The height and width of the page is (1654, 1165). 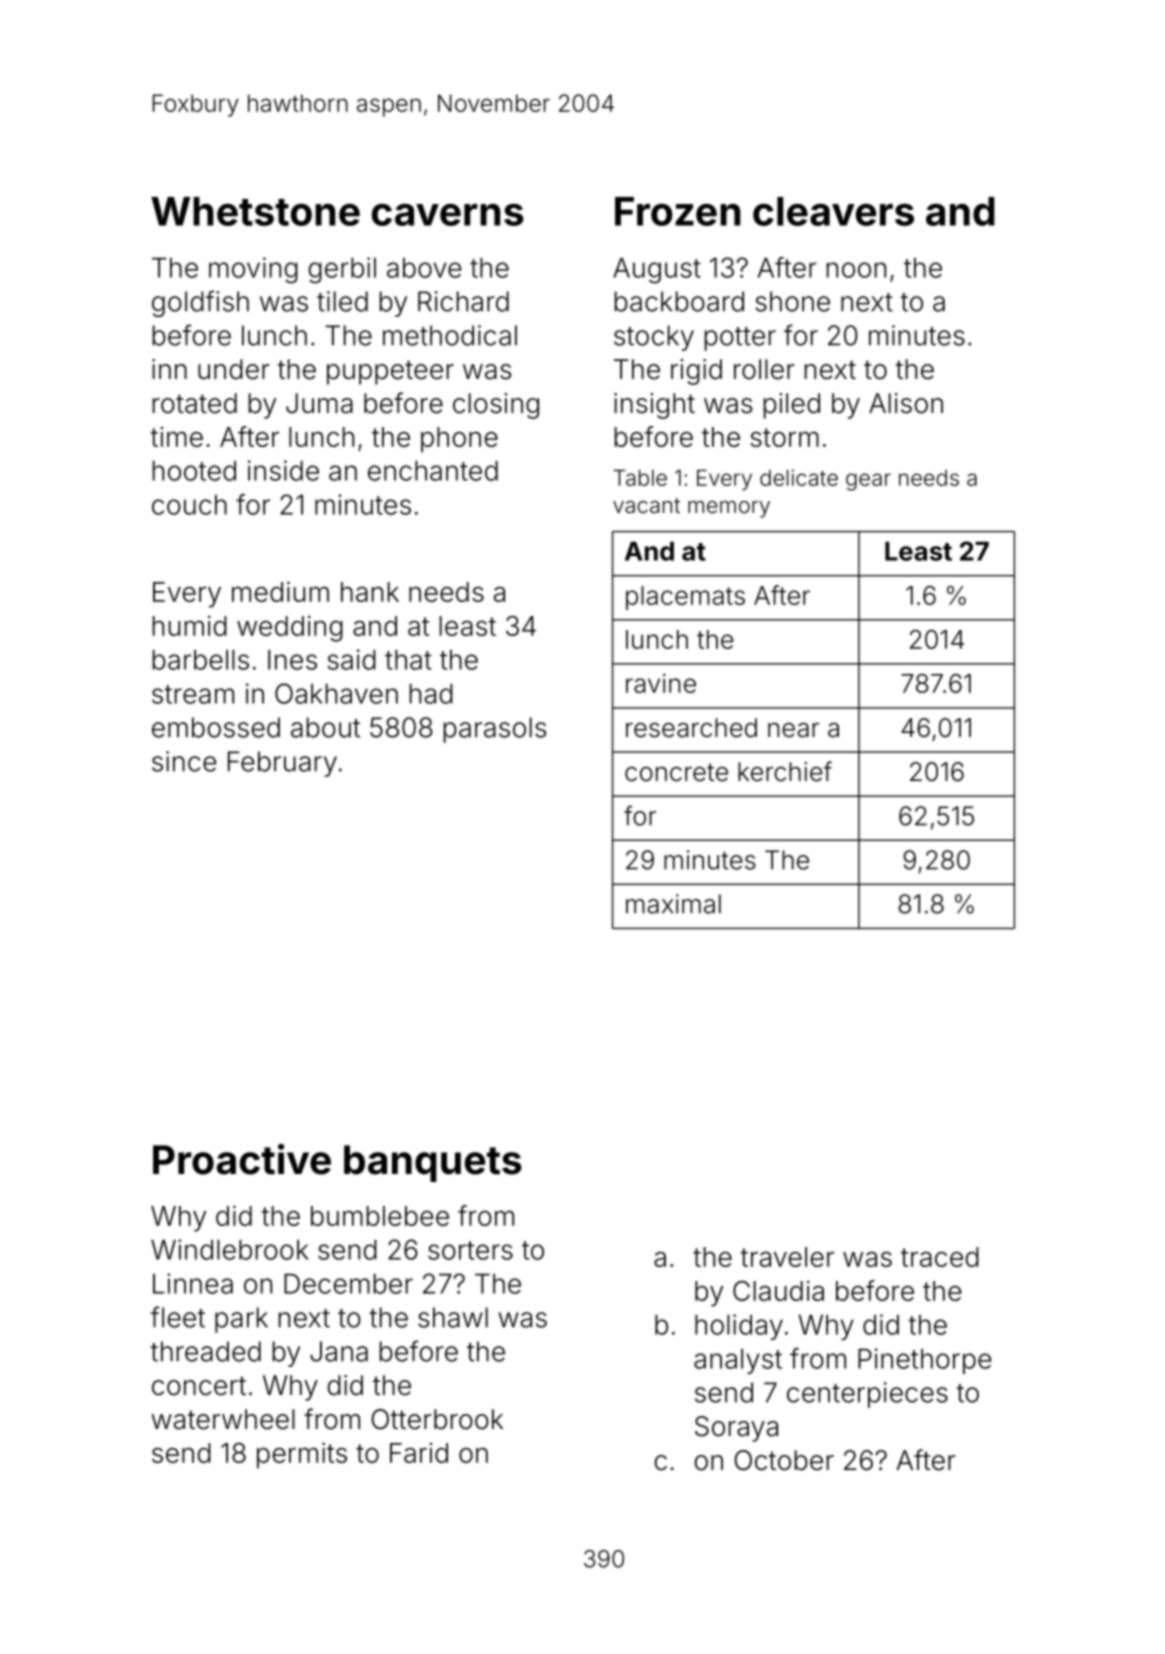 What do you see at coordinates (302, 1455) in the page?
I see `permits` at bounding box center [302, 1455].
